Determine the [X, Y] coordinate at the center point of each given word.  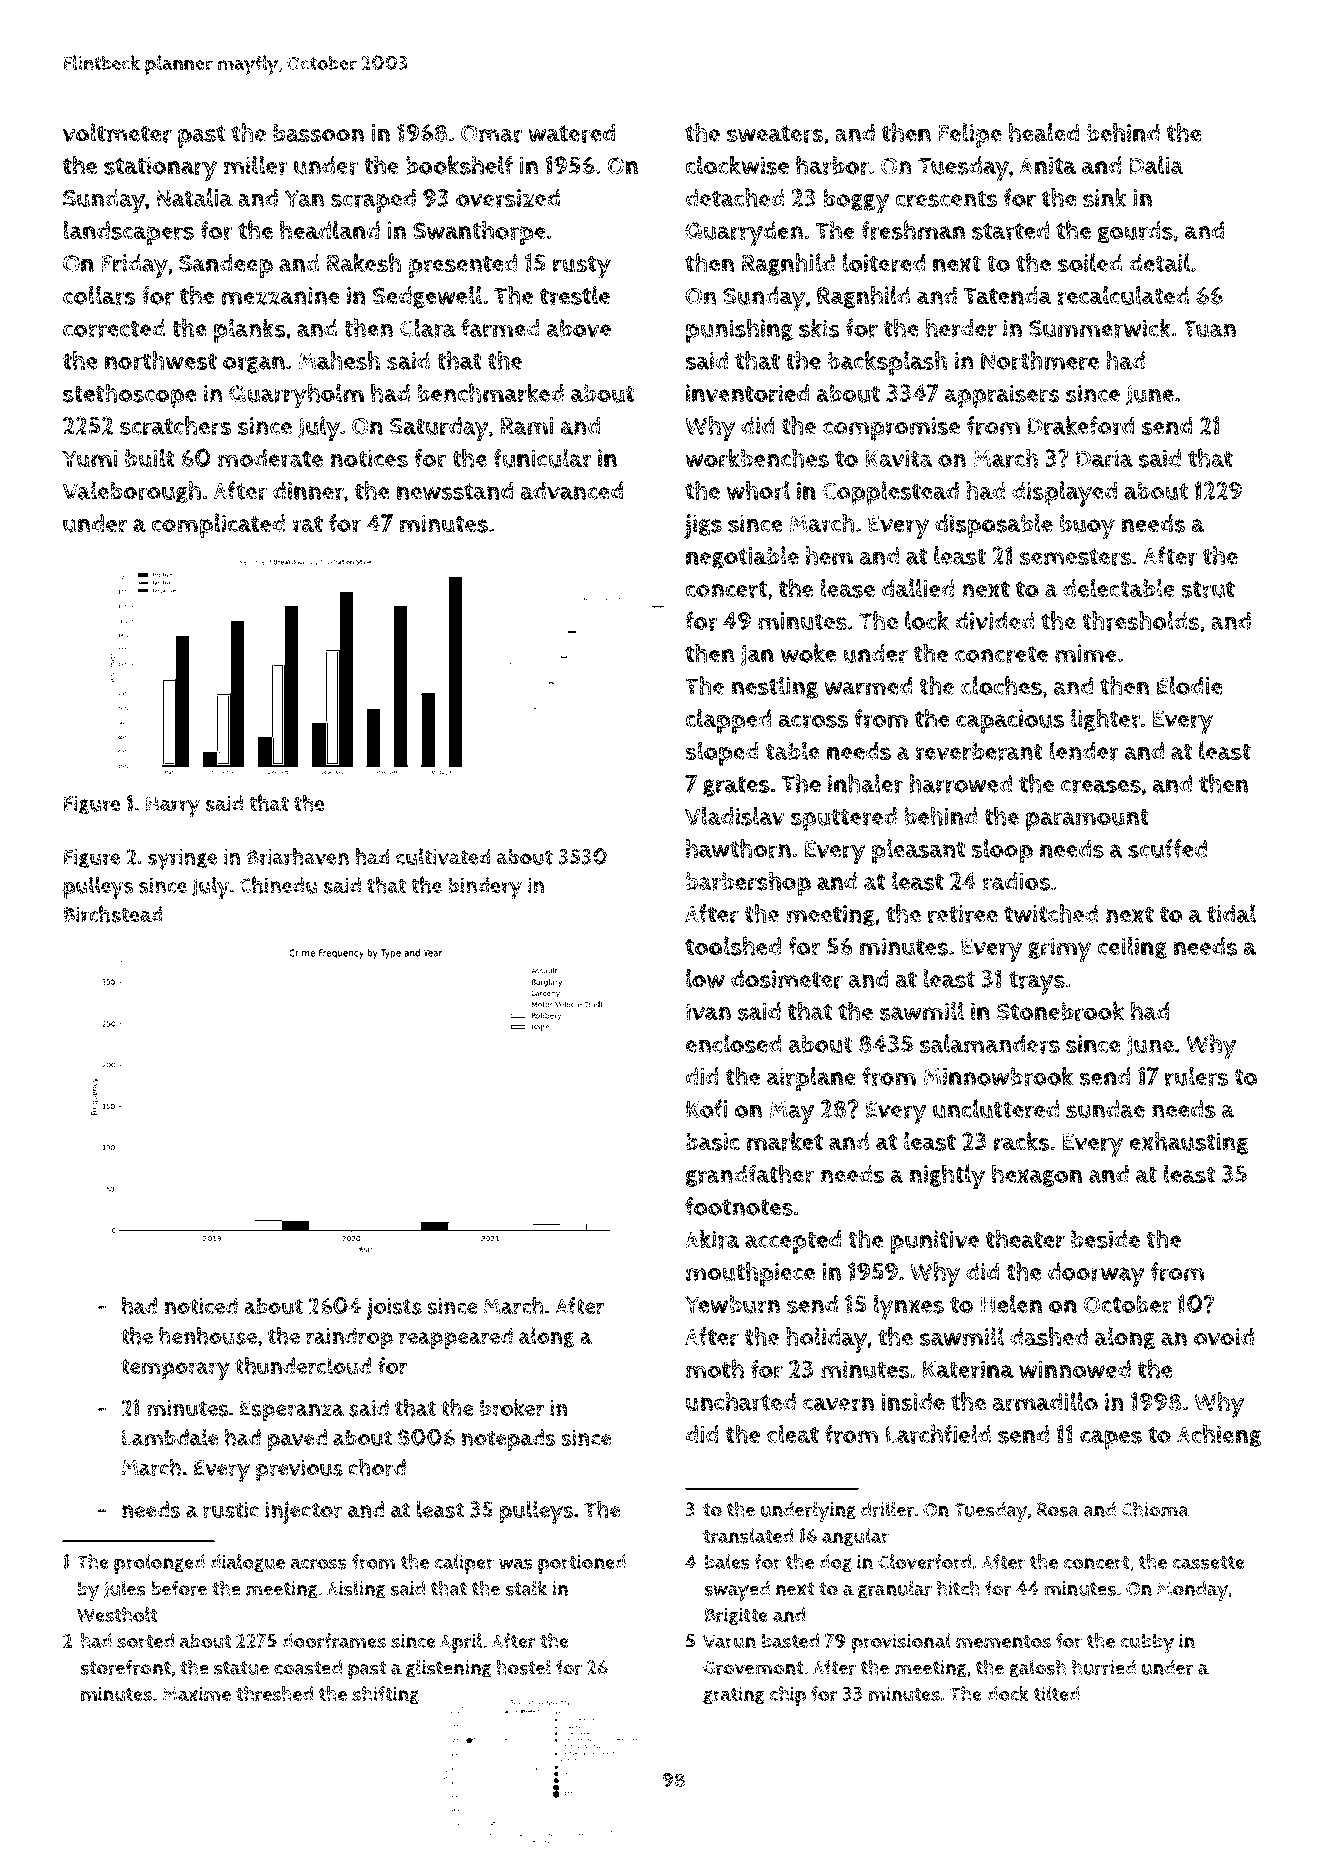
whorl [758, 490]
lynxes [909, 1307]
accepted [793, 1242]
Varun [729, 1642]
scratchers [175, 425]
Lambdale [170, 1437]
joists [394, 1309]
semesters [1075, 557]
